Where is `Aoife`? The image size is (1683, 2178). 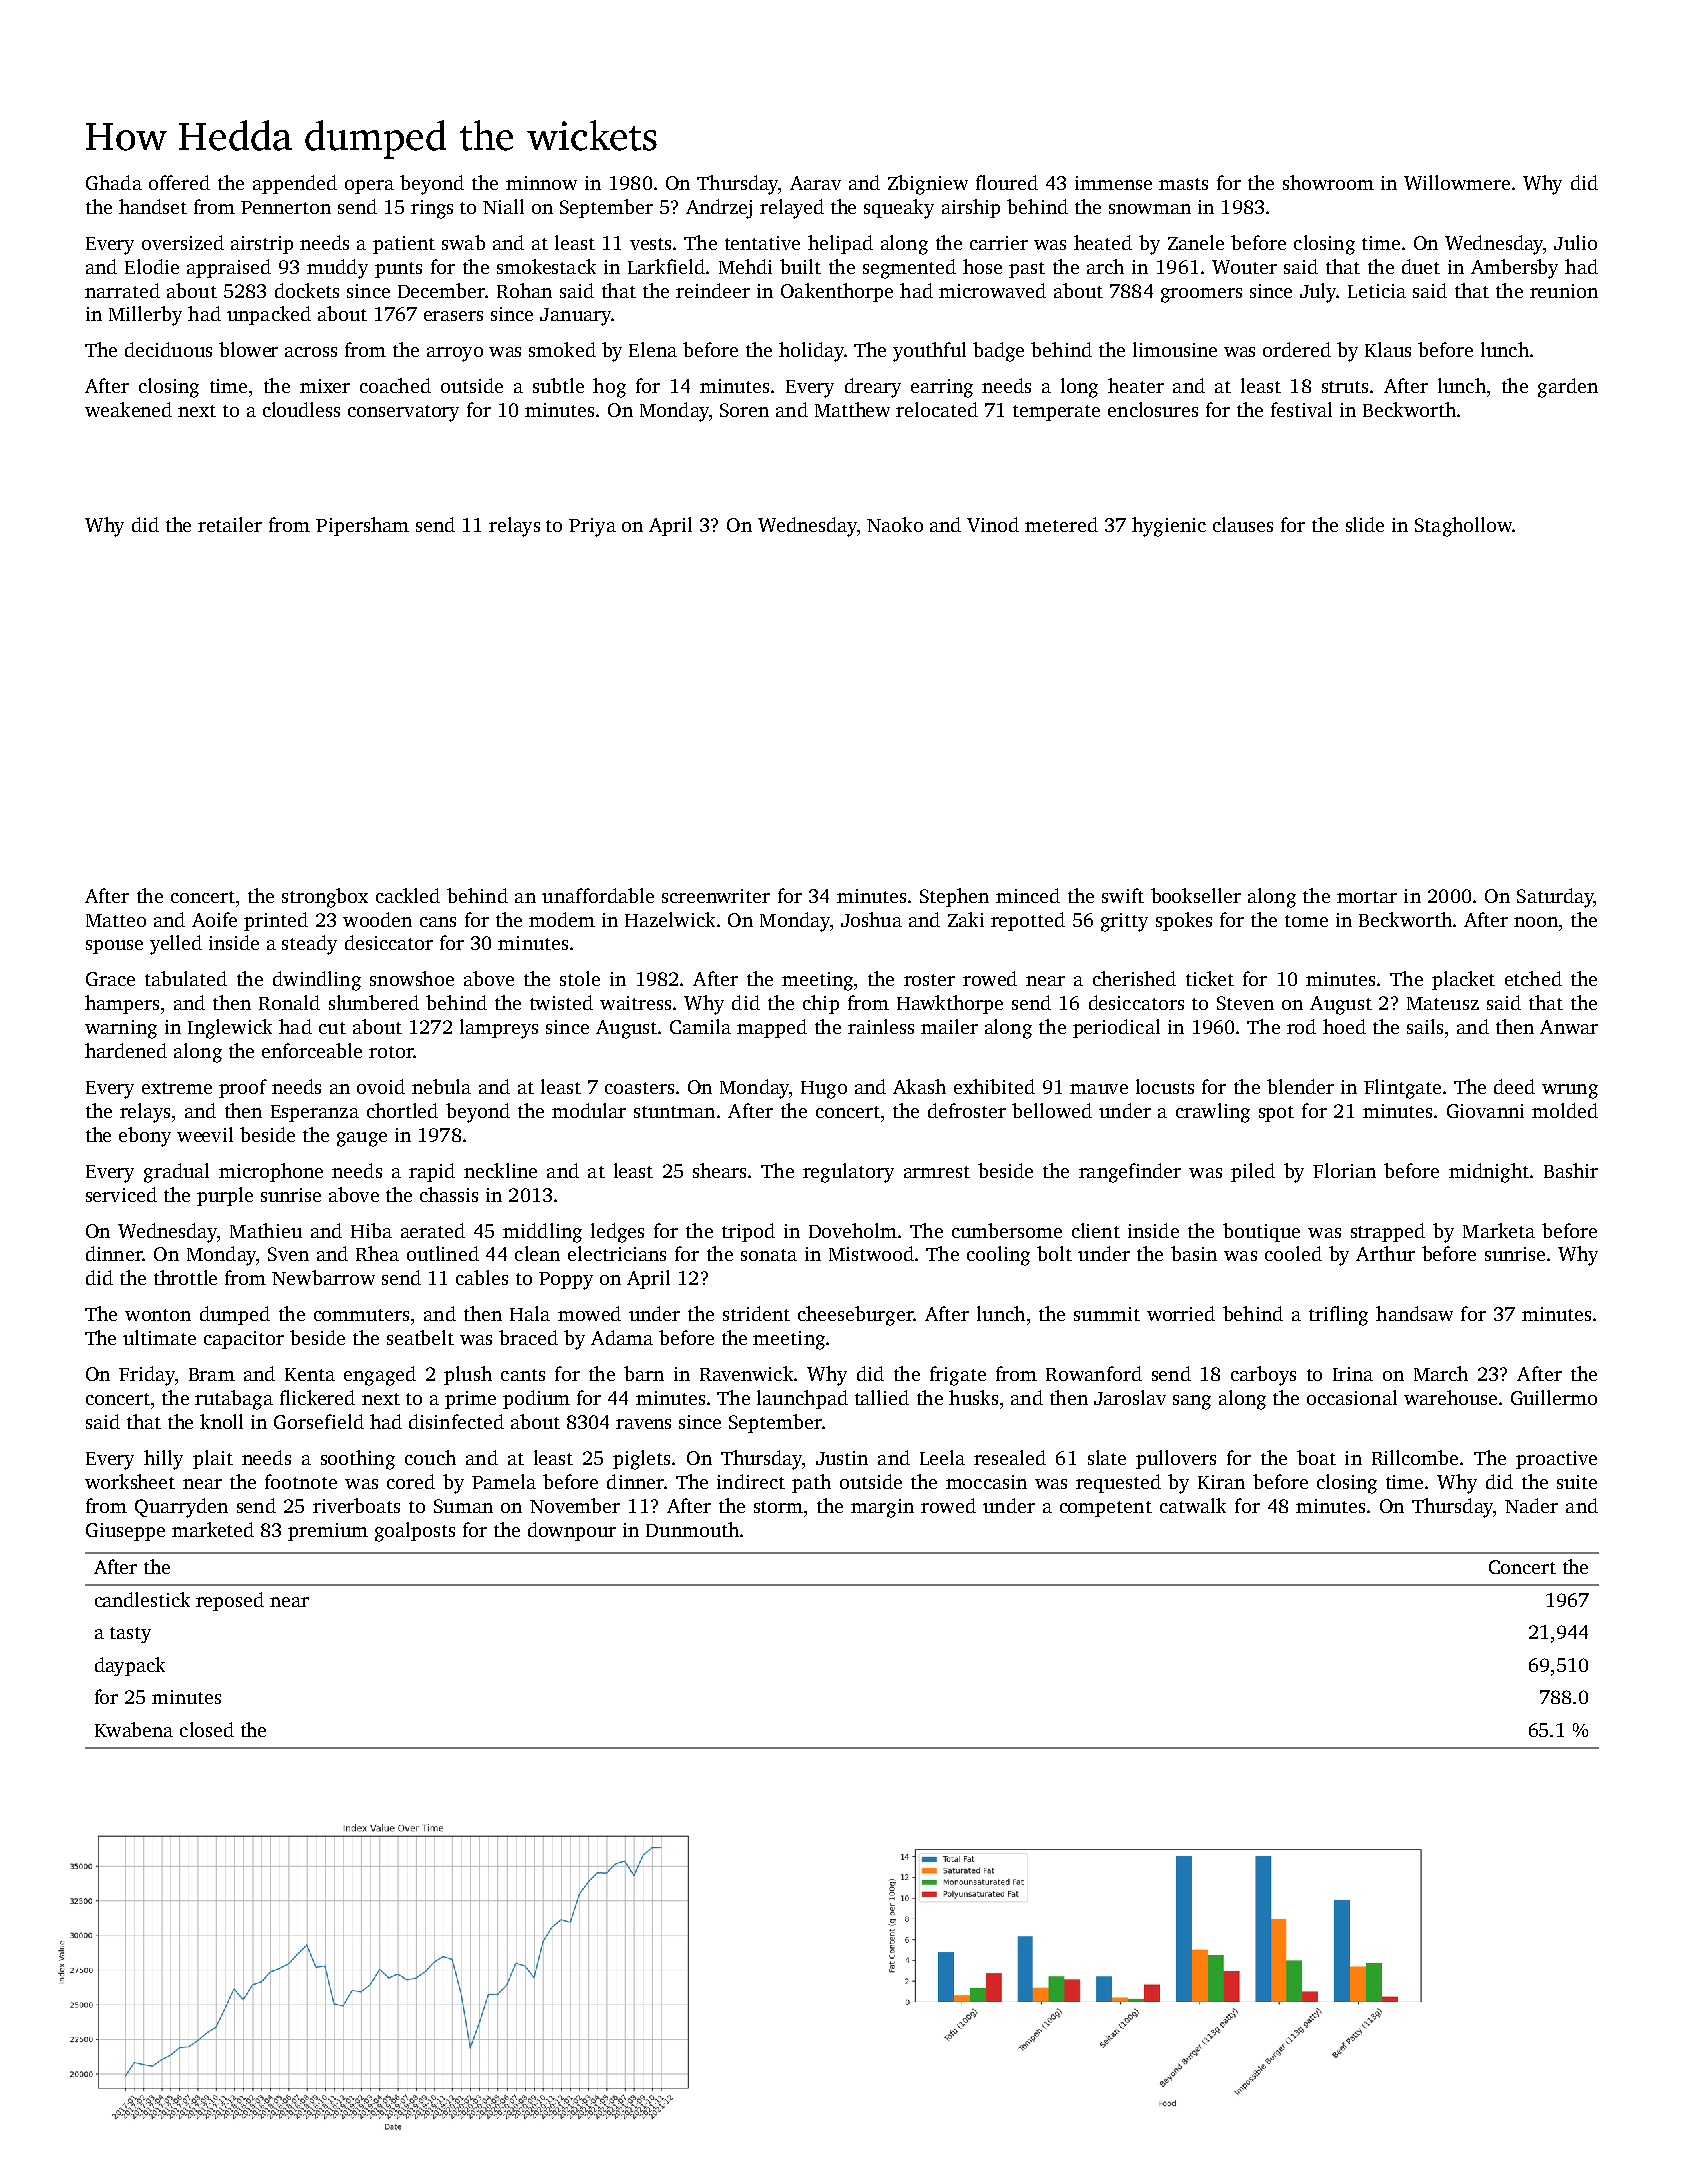
Aoife is located at coordinates (214, 919).
